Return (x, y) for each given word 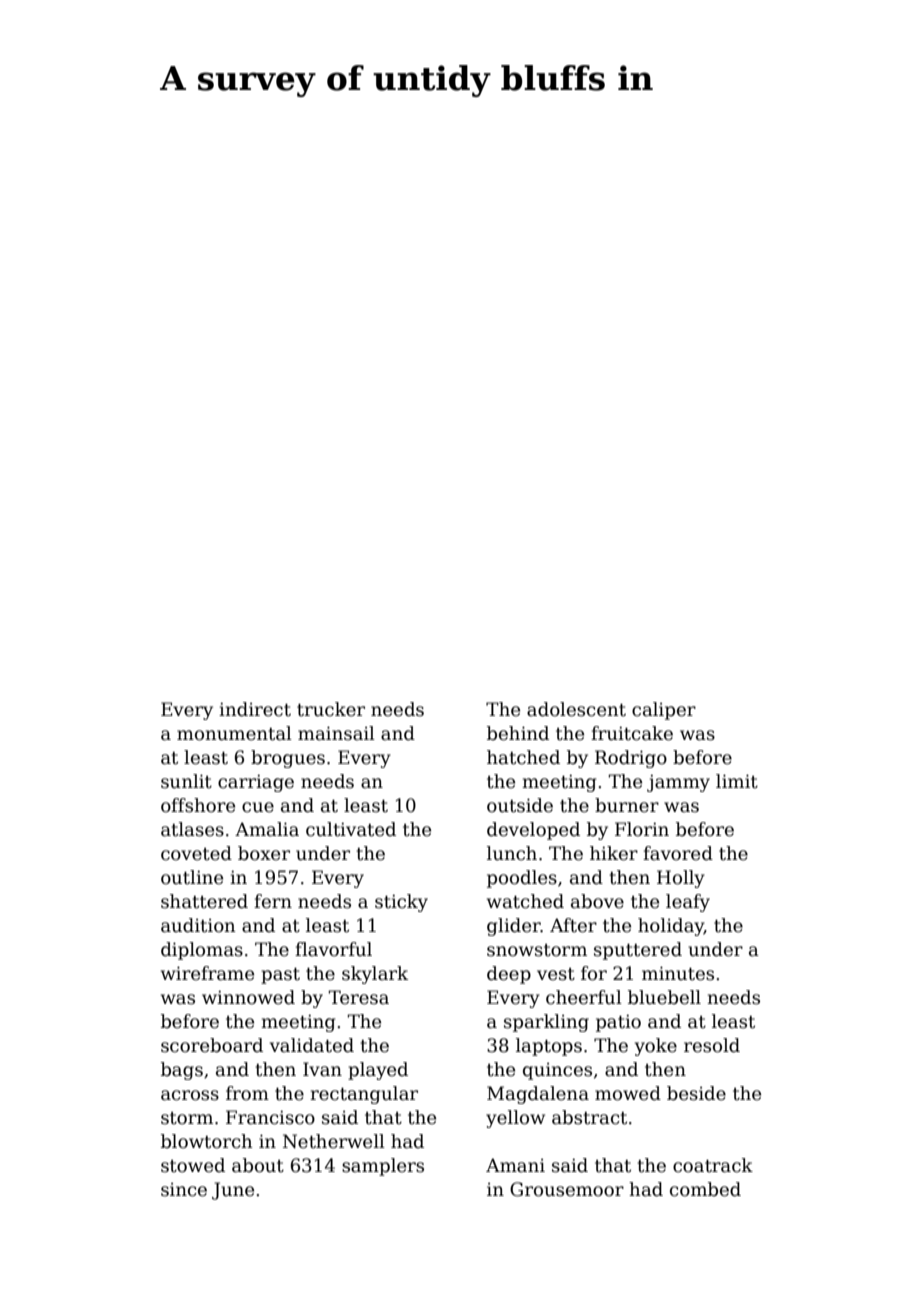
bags (182, 1071)
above (597, 901)
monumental (234, 733)
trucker (331, 709)
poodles (522, 879)
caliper (664, 711)
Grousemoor (567, 1189)
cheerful (584, 997)
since (184, 1190)
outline (192, 877)
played (378, 1071)
